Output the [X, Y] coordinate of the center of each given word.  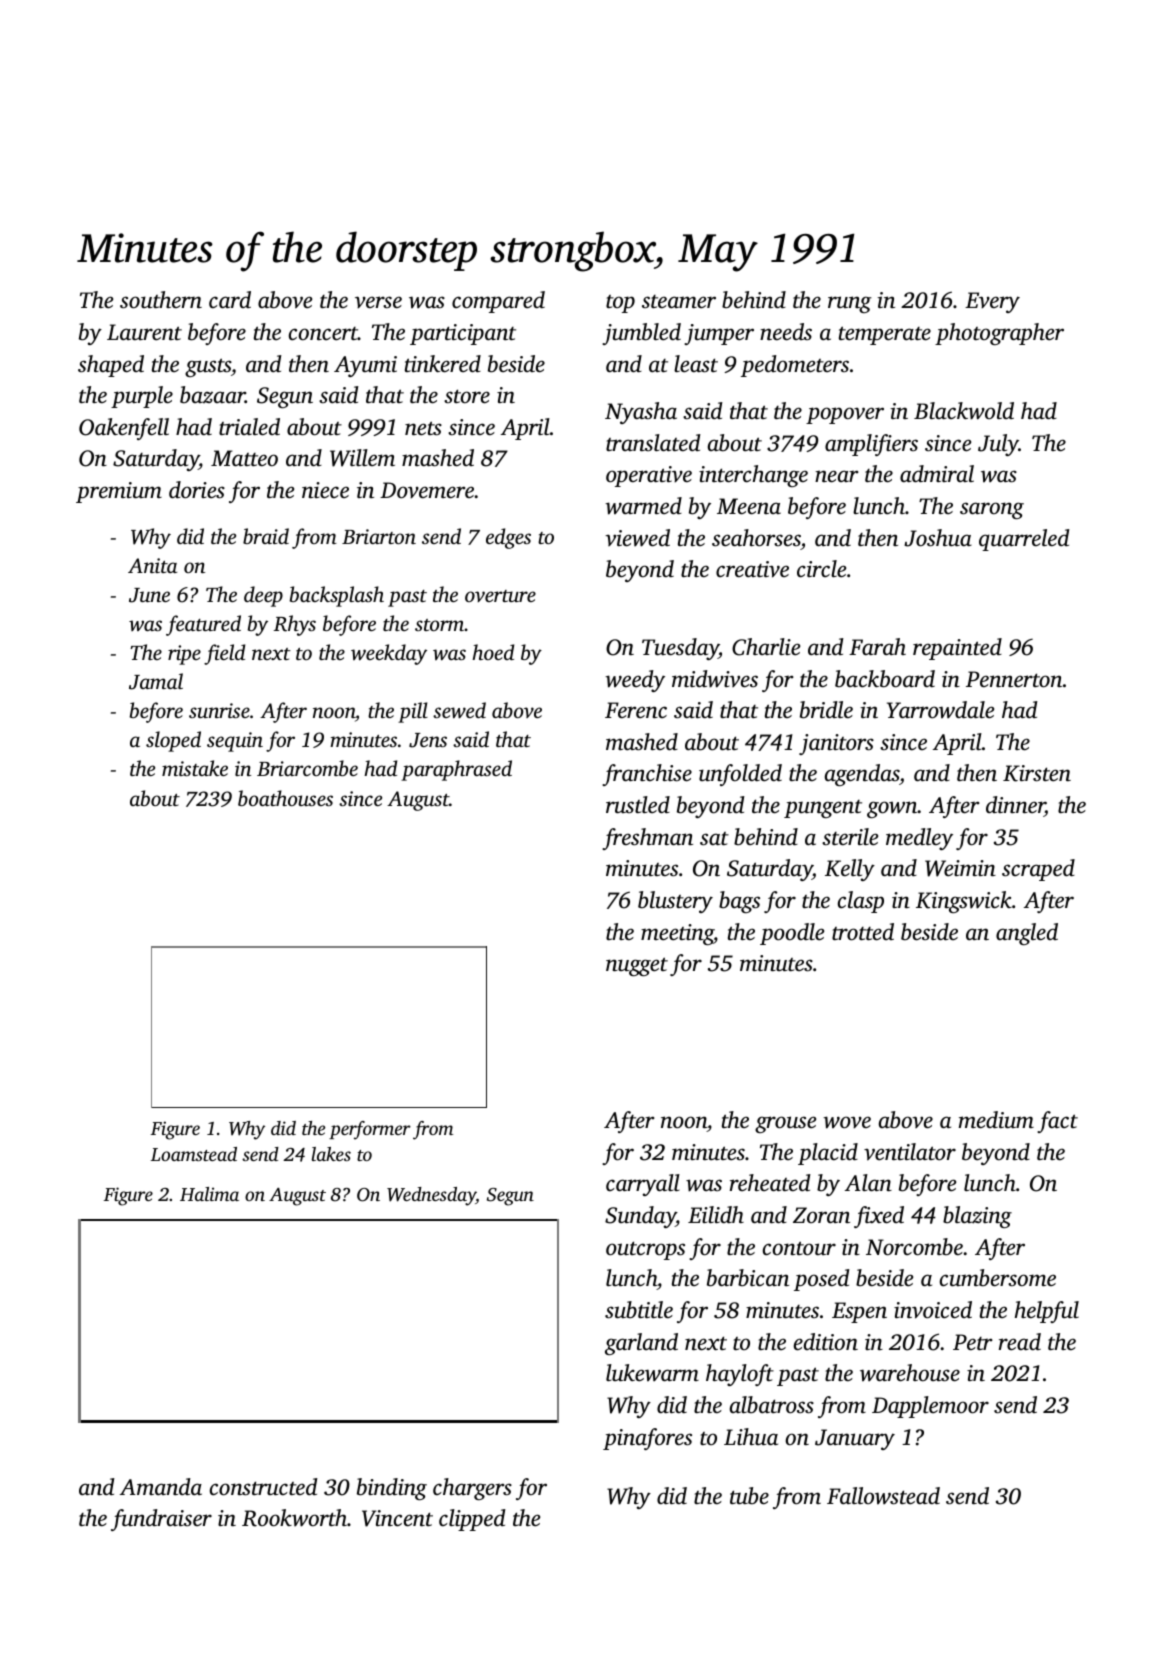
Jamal [156, 681]
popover [845, 415]
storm [439, 625]
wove [847, 1122]
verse [378, 302]
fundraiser [161, 1520]
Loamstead [194, 1154]
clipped [472, 1520]
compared [498, 302]
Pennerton [1014, 679]
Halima [209, 1194]
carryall [643, 1185]
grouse [785, 1124]
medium [996, 1120]
